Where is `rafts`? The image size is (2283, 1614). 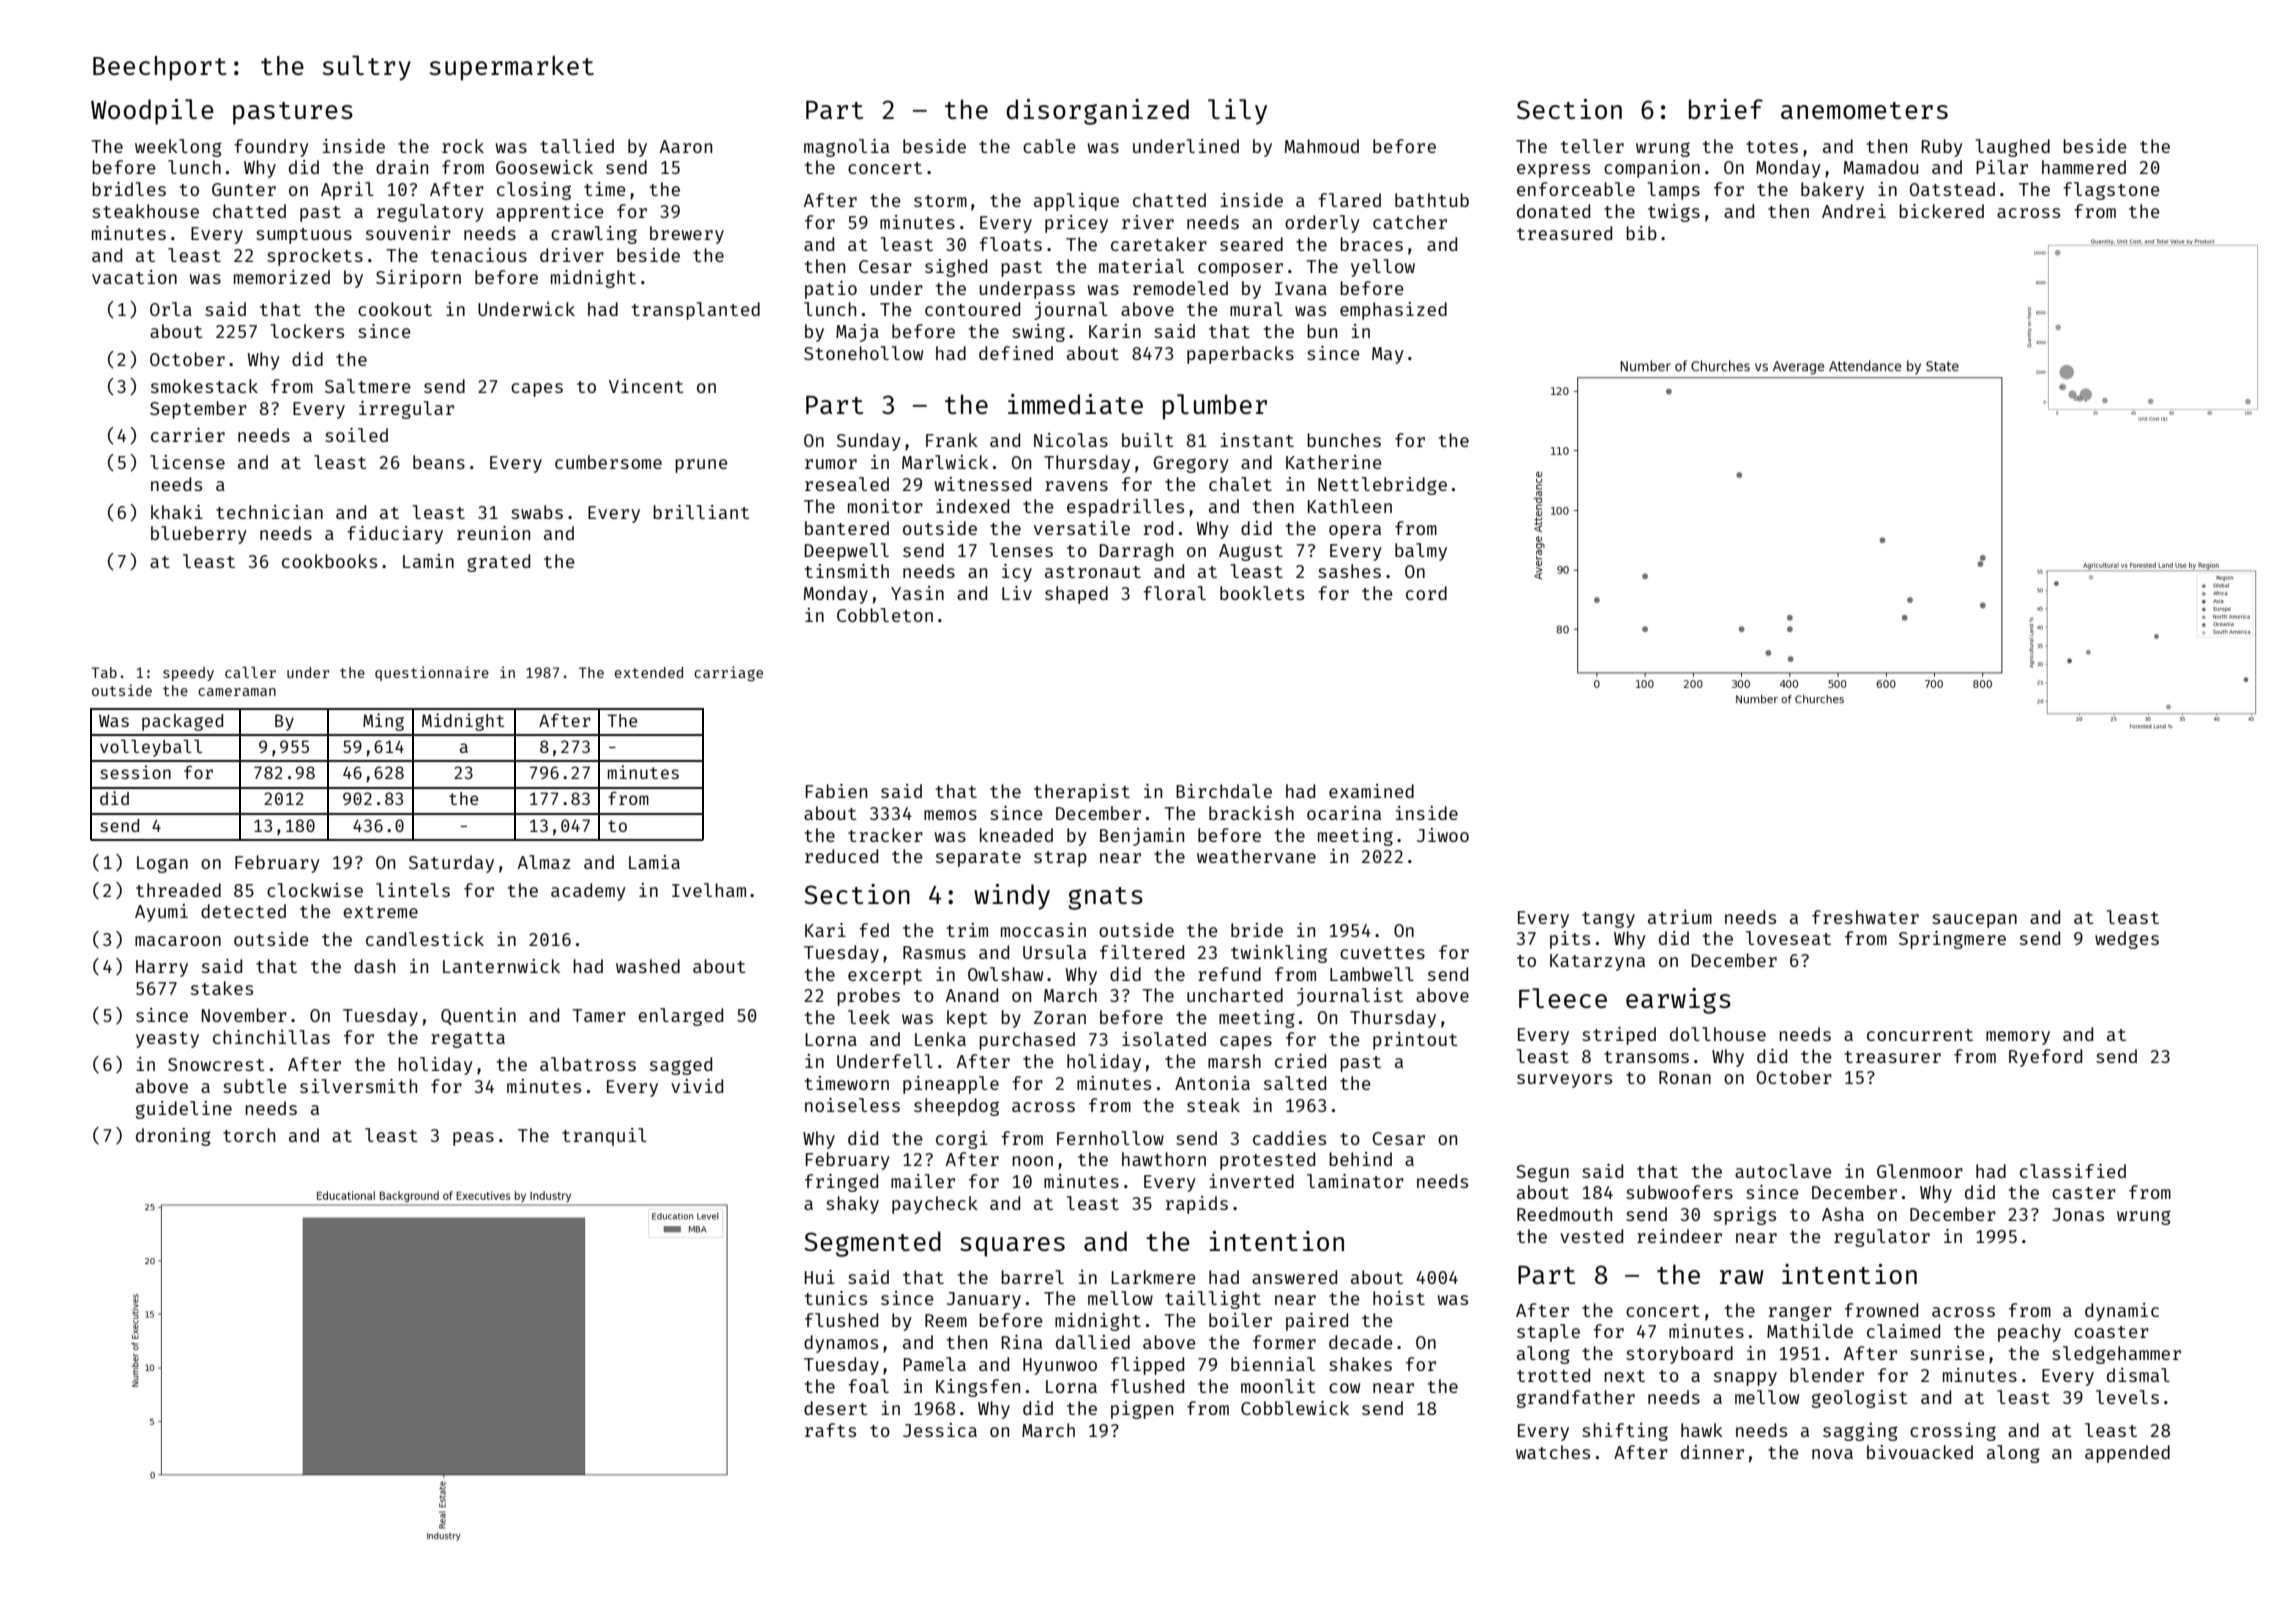
rafts is located at coordinates (830, 1430).
